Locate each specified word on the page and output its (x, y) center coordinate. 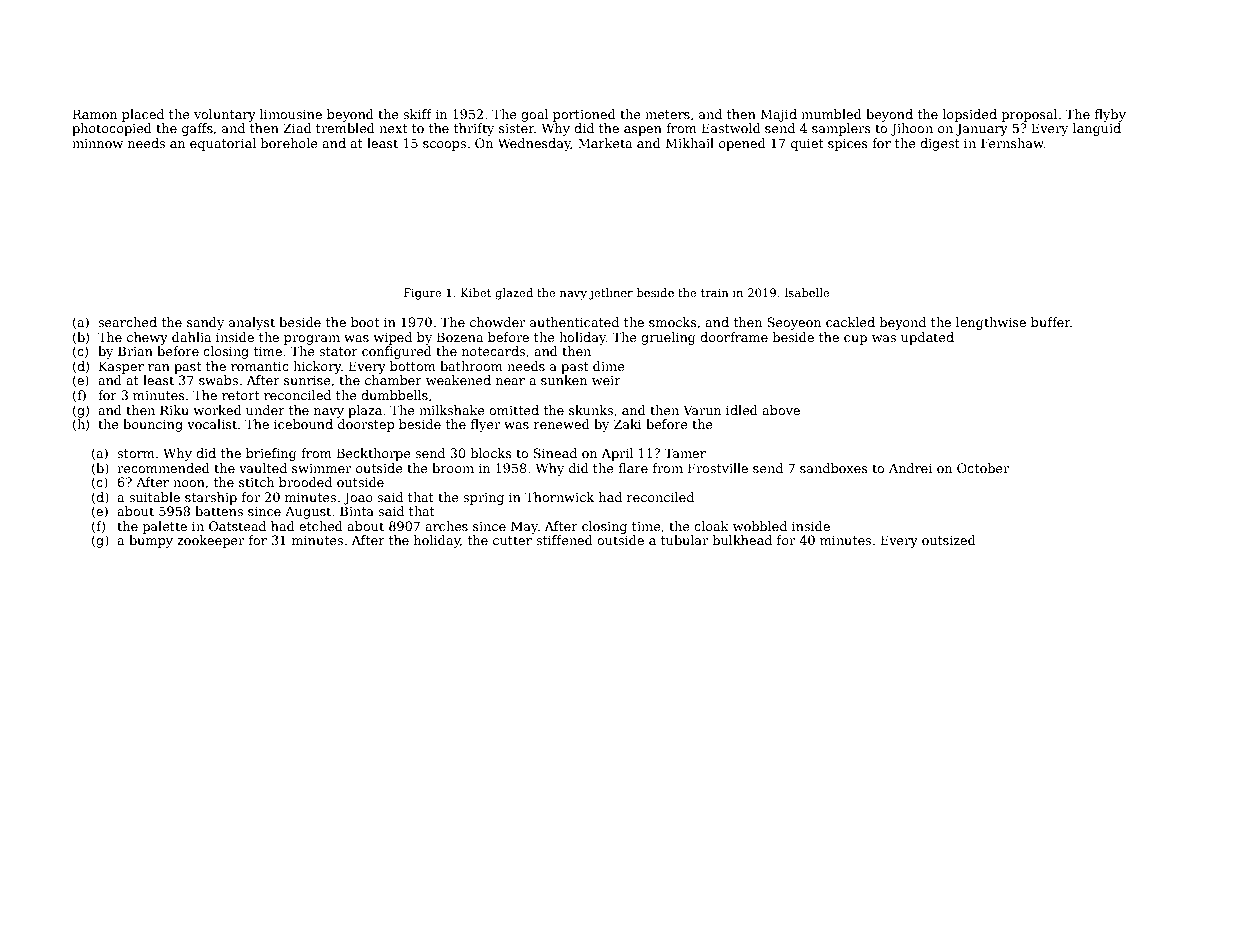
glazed (514, 294)
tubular (684, 540)
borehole (289, 143)
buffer (1051, 322)
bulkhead (742, 540)
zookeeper (210, 541)
